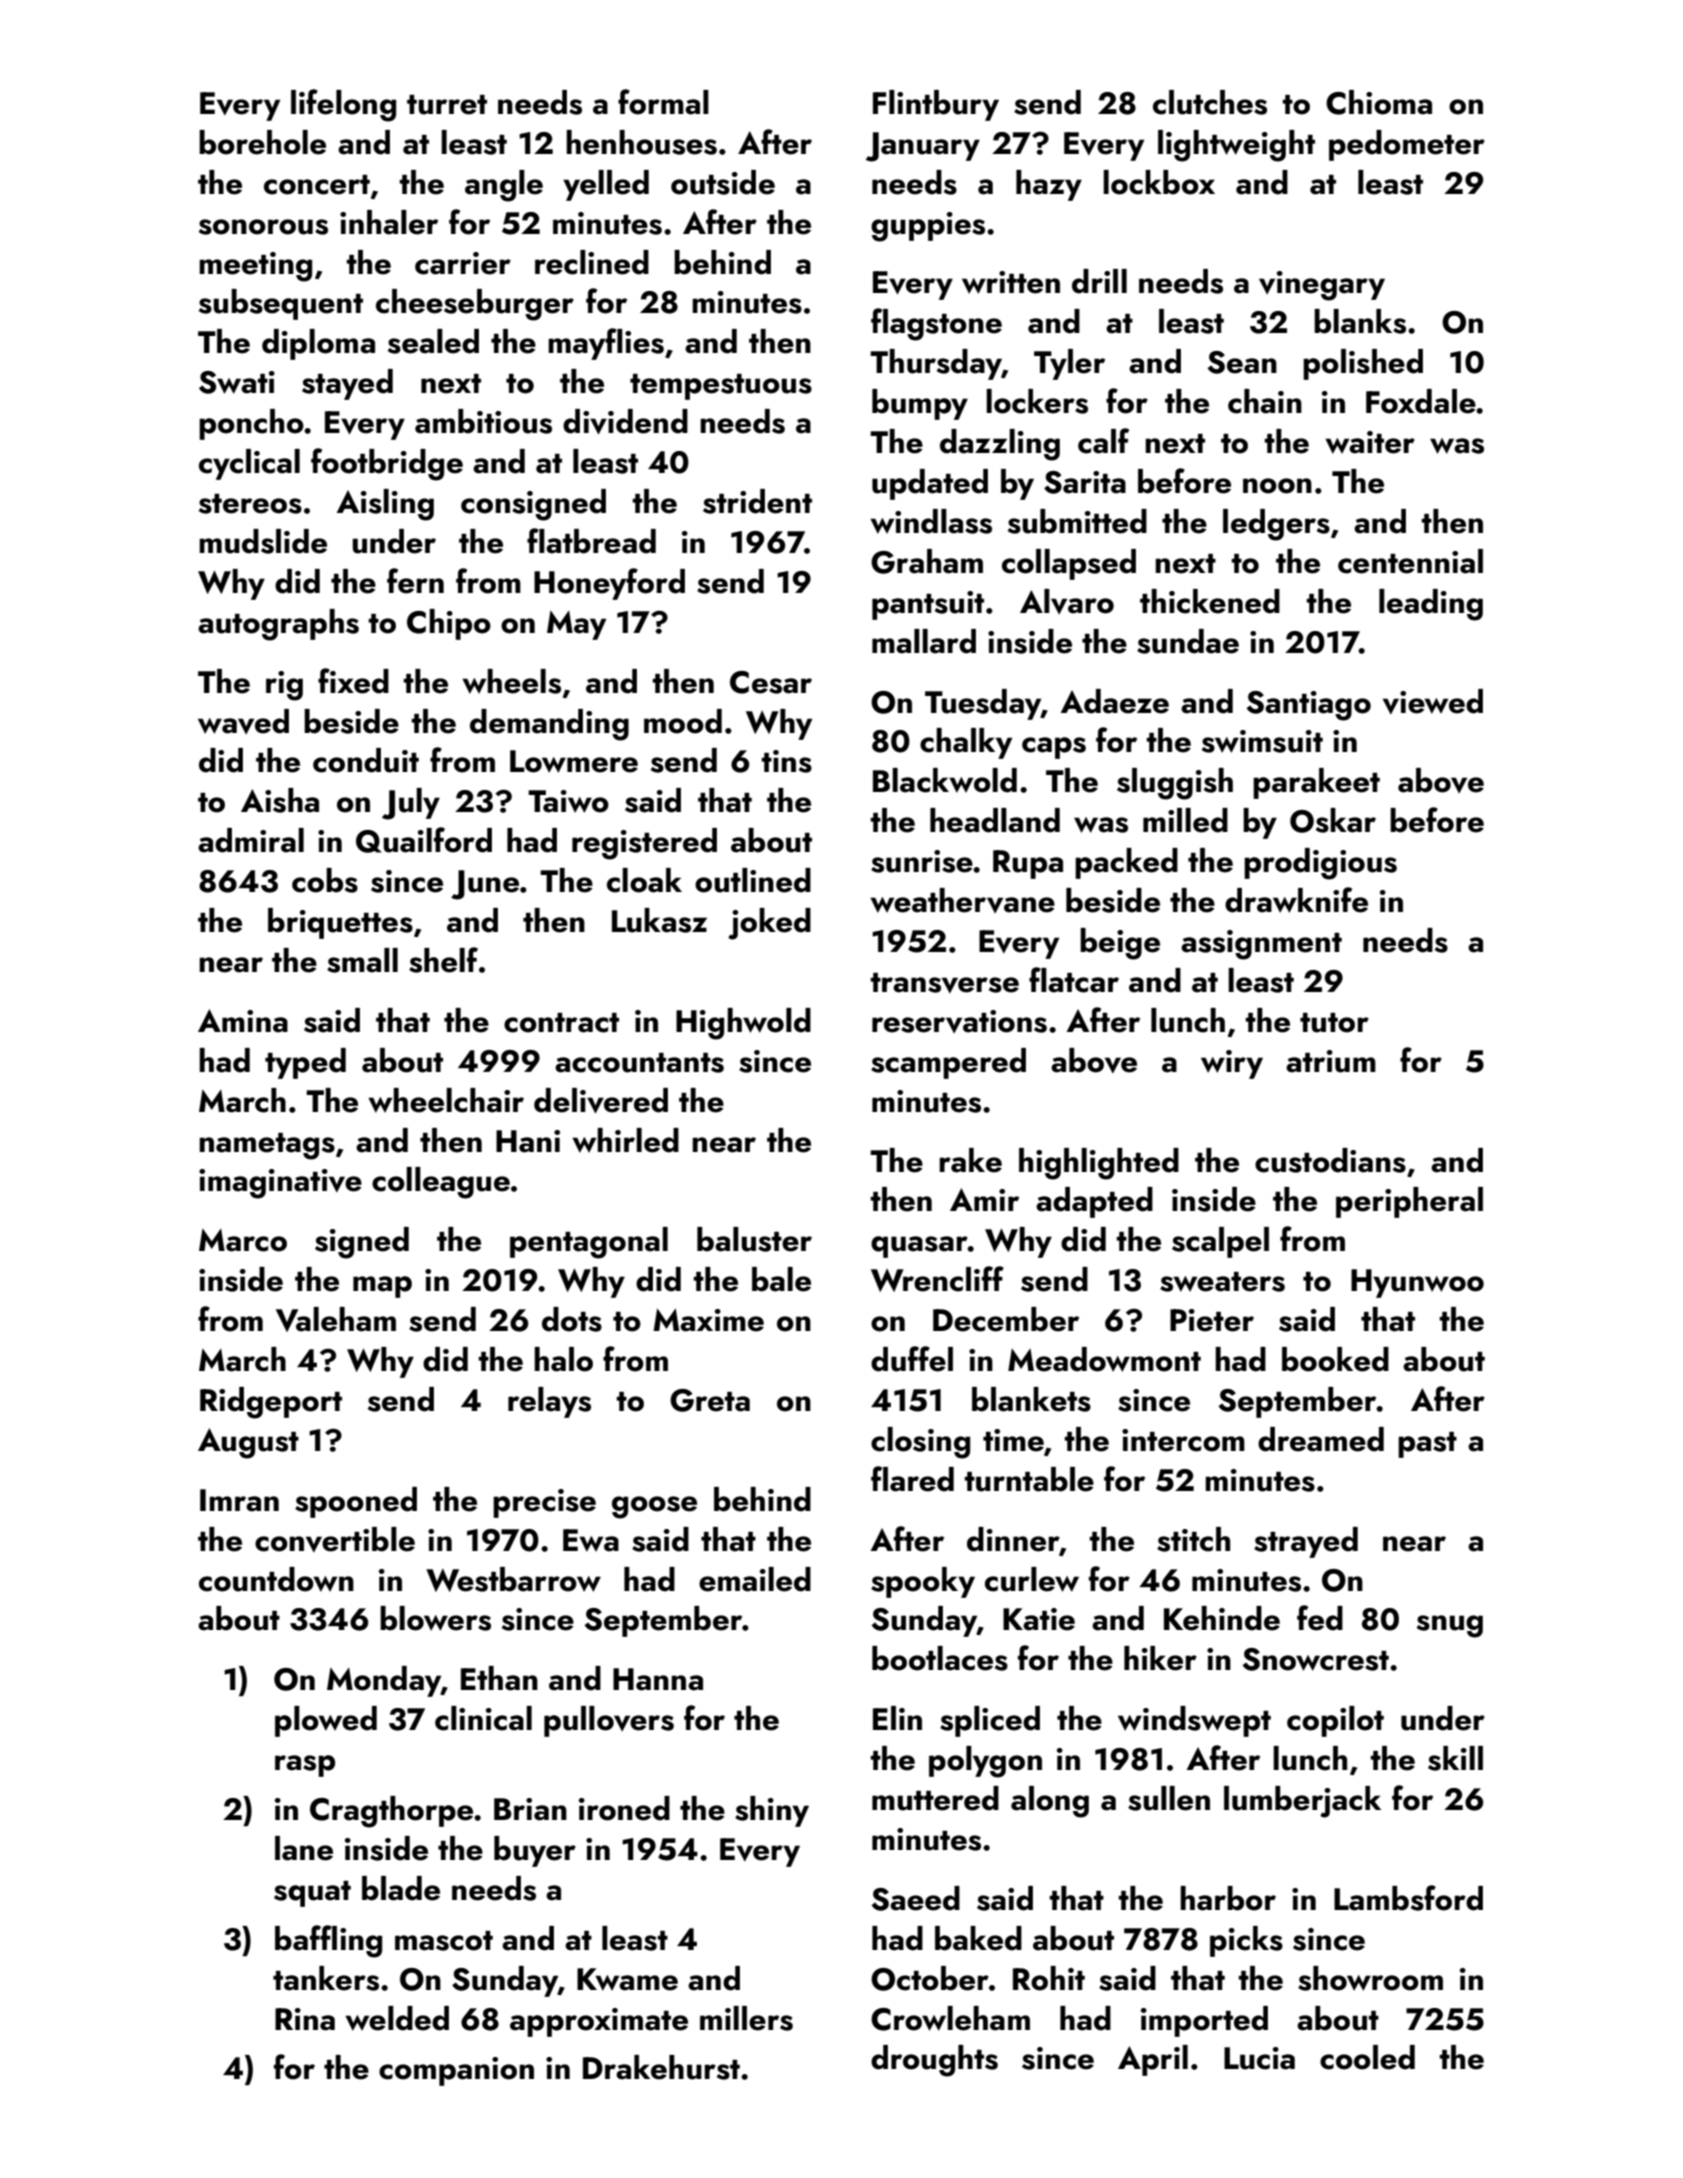  Describe the element at coordinates (1183, 1440) in the document. I see `intercom` at that location.
